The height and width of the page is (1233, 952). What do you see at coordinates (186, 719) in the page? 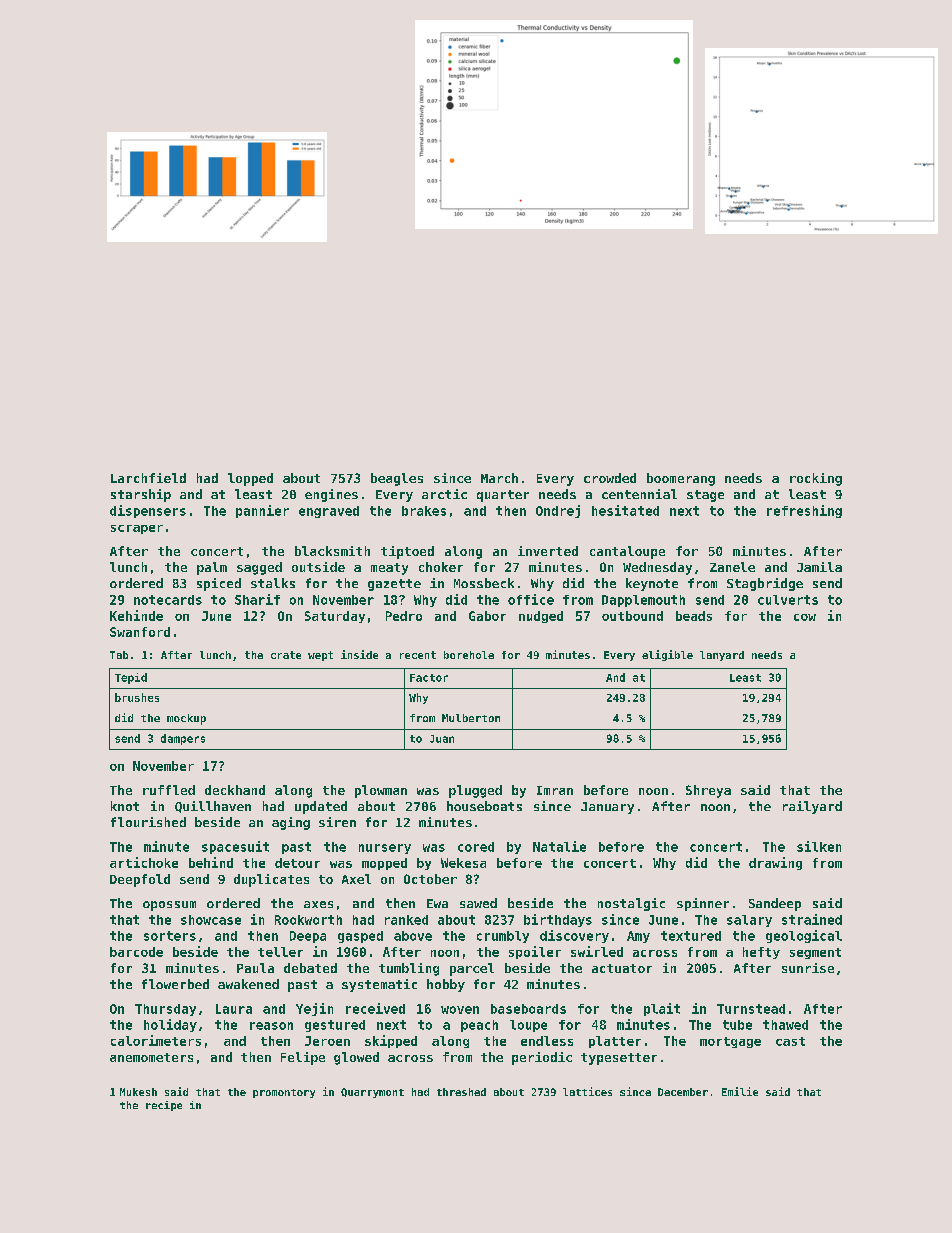
I see `mockup` at bounding box center [186, 719].
